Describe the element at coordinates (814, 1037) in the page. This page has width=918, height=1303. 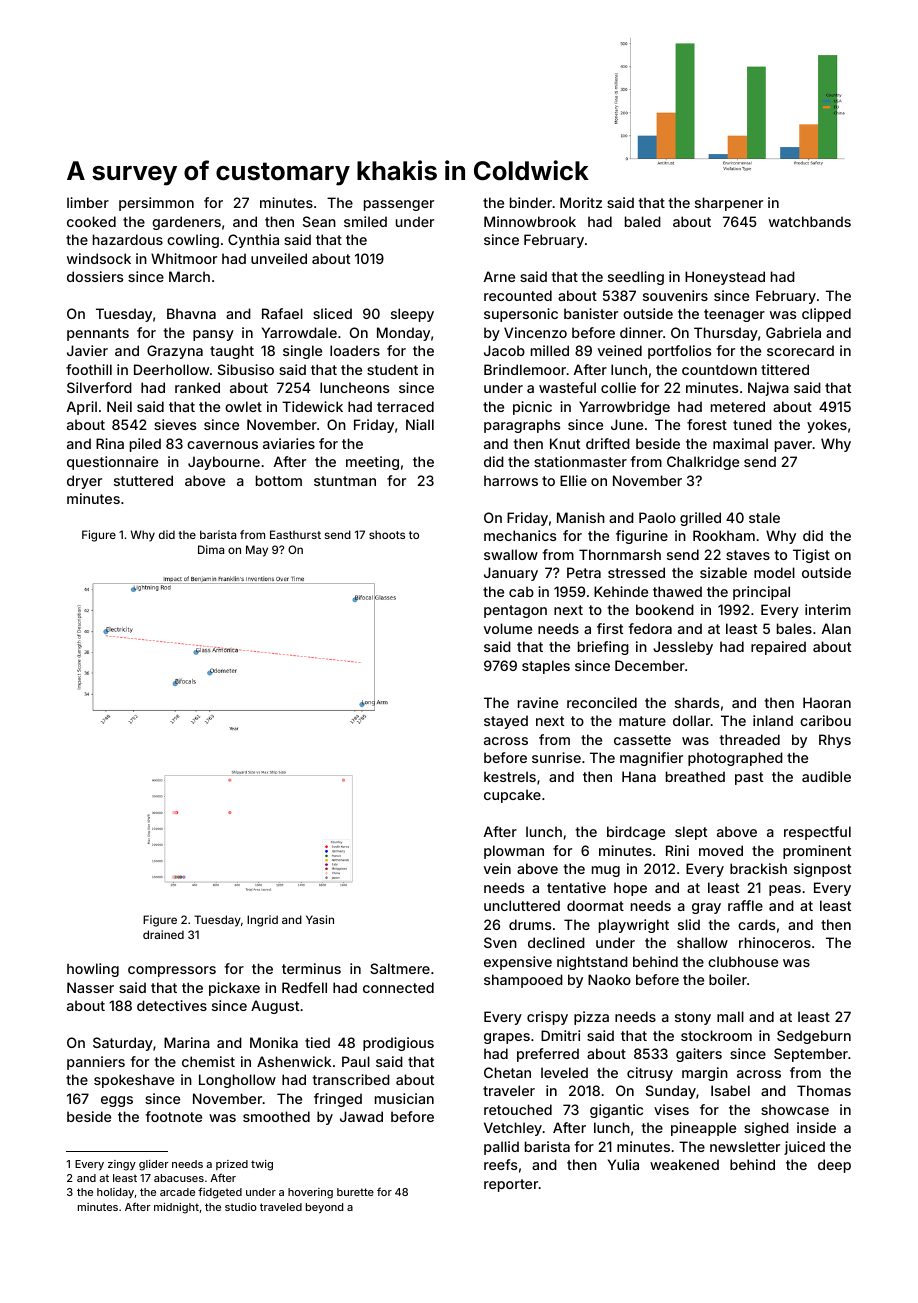
I see `Sedgeburn` at that location.
